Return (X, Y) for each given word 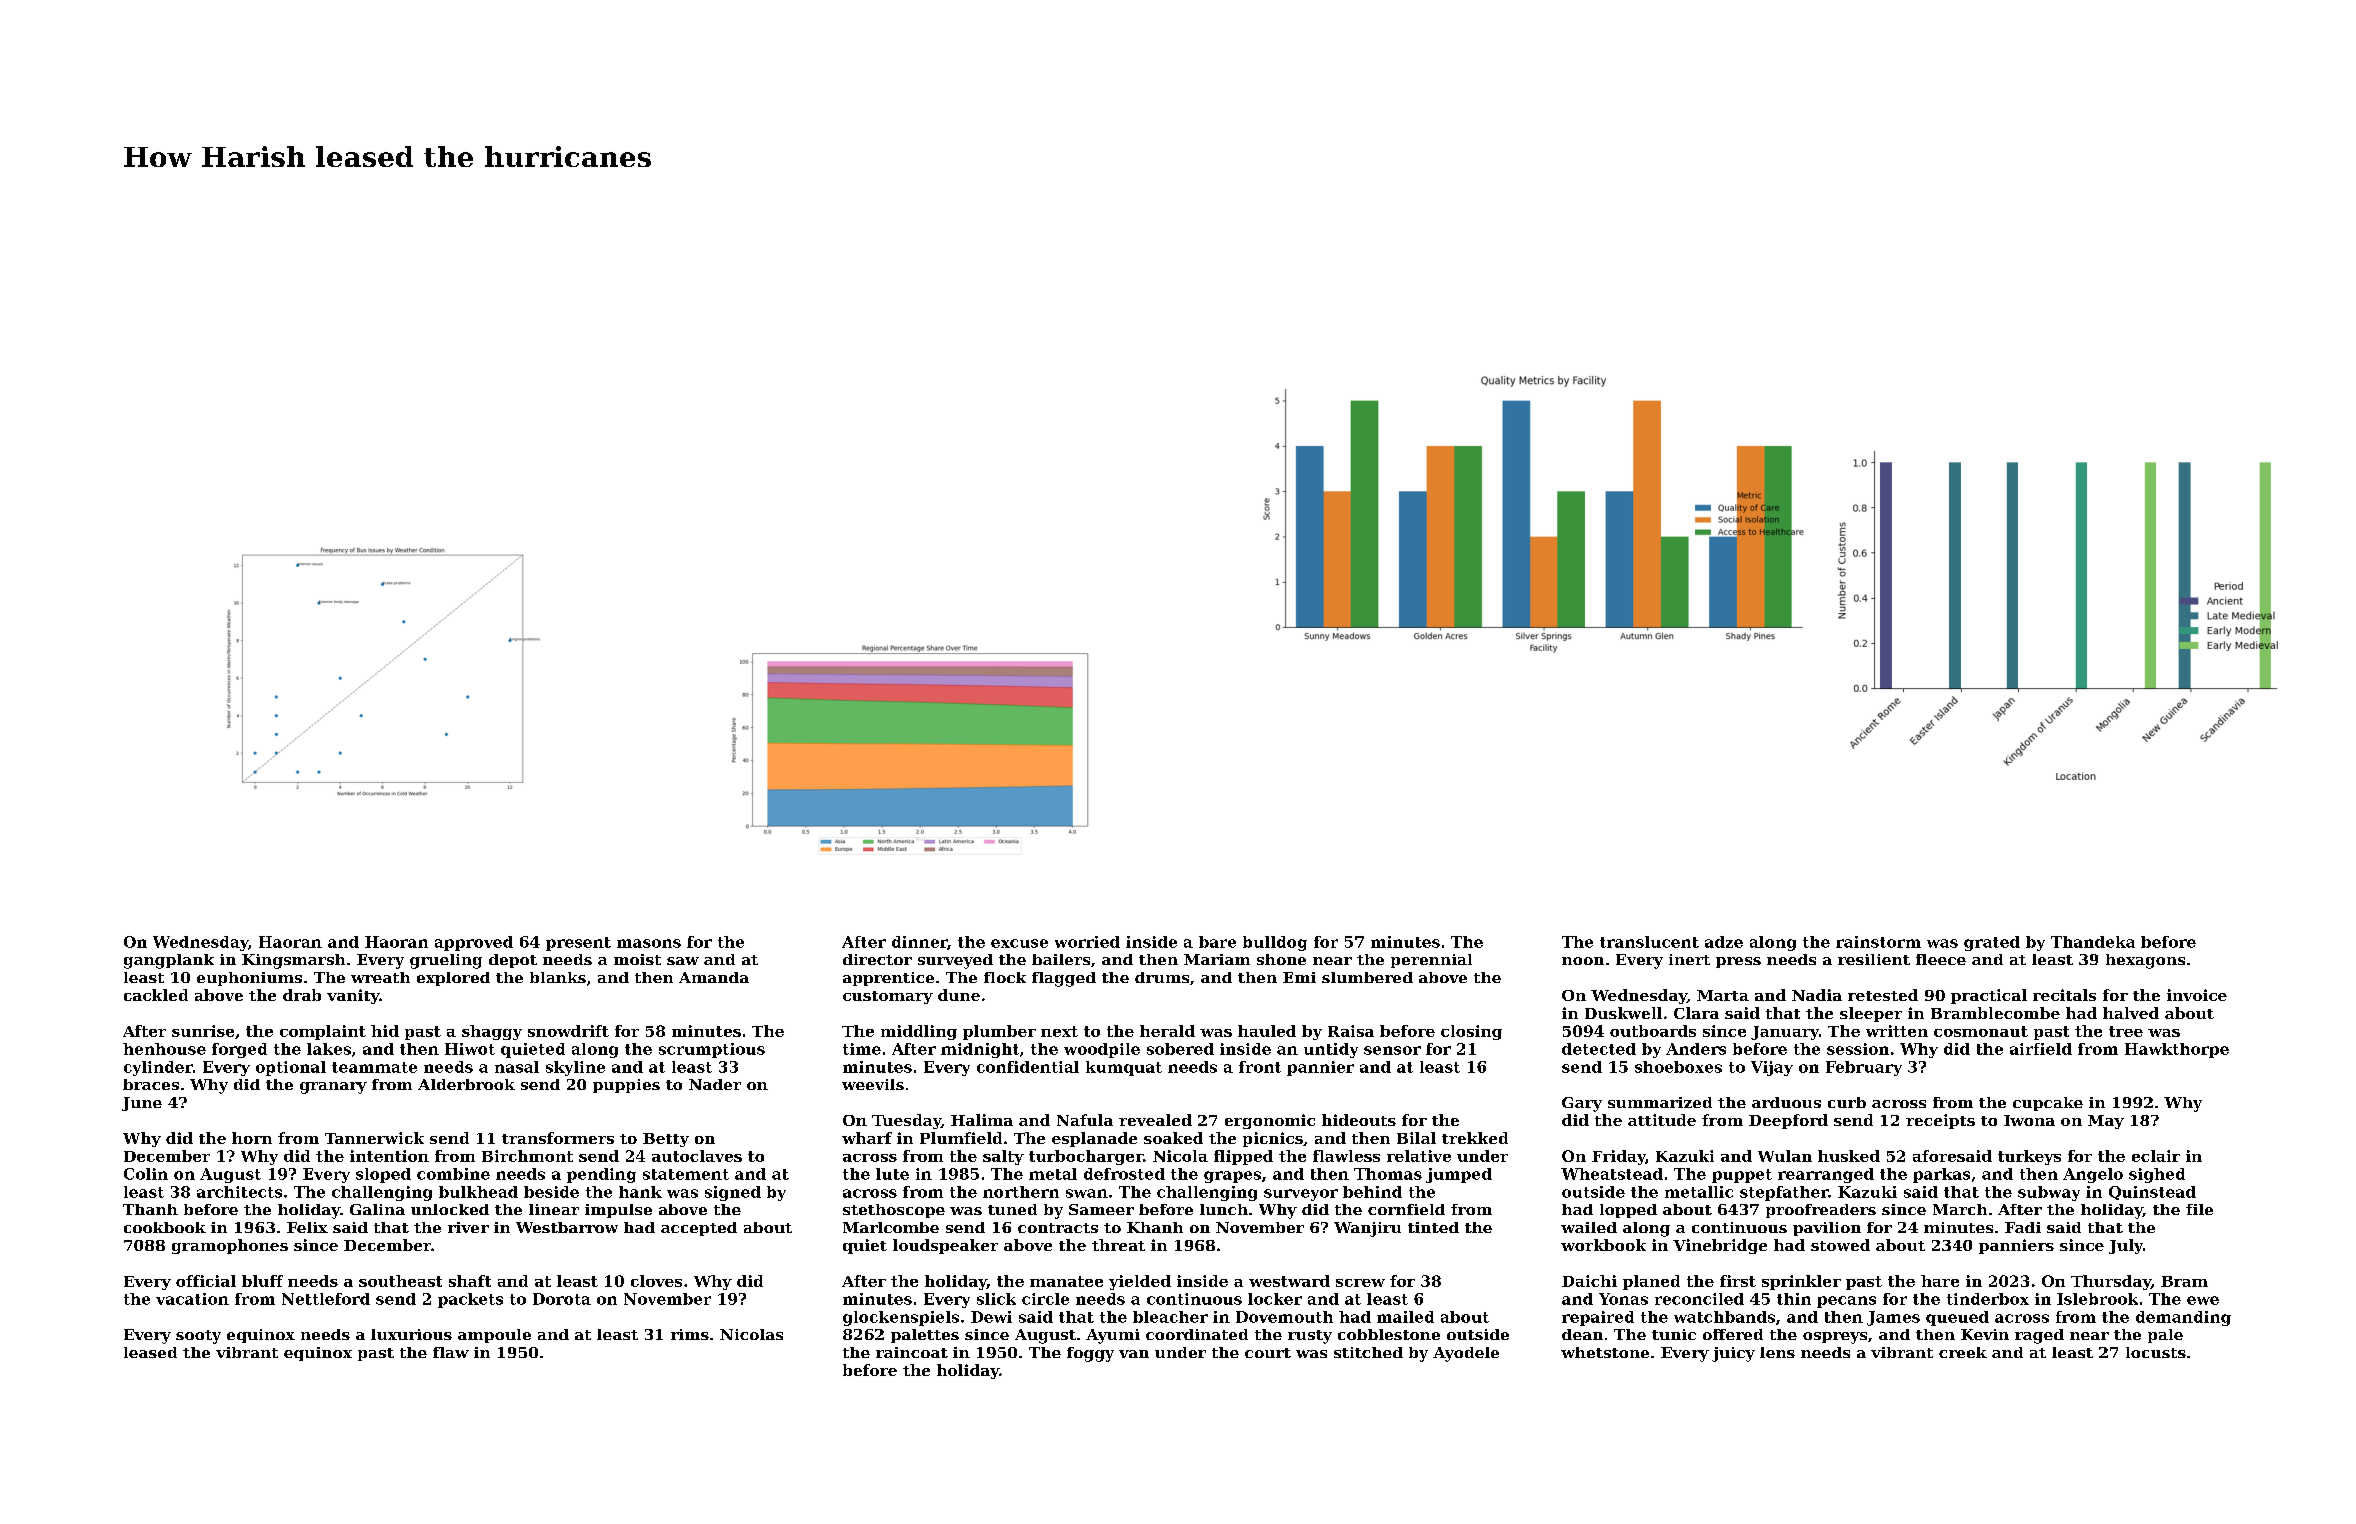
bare (1217, 942)
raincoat (912, 1352)
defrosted (1124, 1174)
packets (470, 1300)
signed (733, 1193)
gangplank (169, 961)
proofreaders (1821, 1211)
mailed (1405, 1317)
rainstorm (1878, 942)
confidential (1028, 1067)
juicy (1733, 1354)
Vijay (1772, 1068)
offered (1733, 1334)
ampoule (494, 1336)
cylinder (158, 1068)
